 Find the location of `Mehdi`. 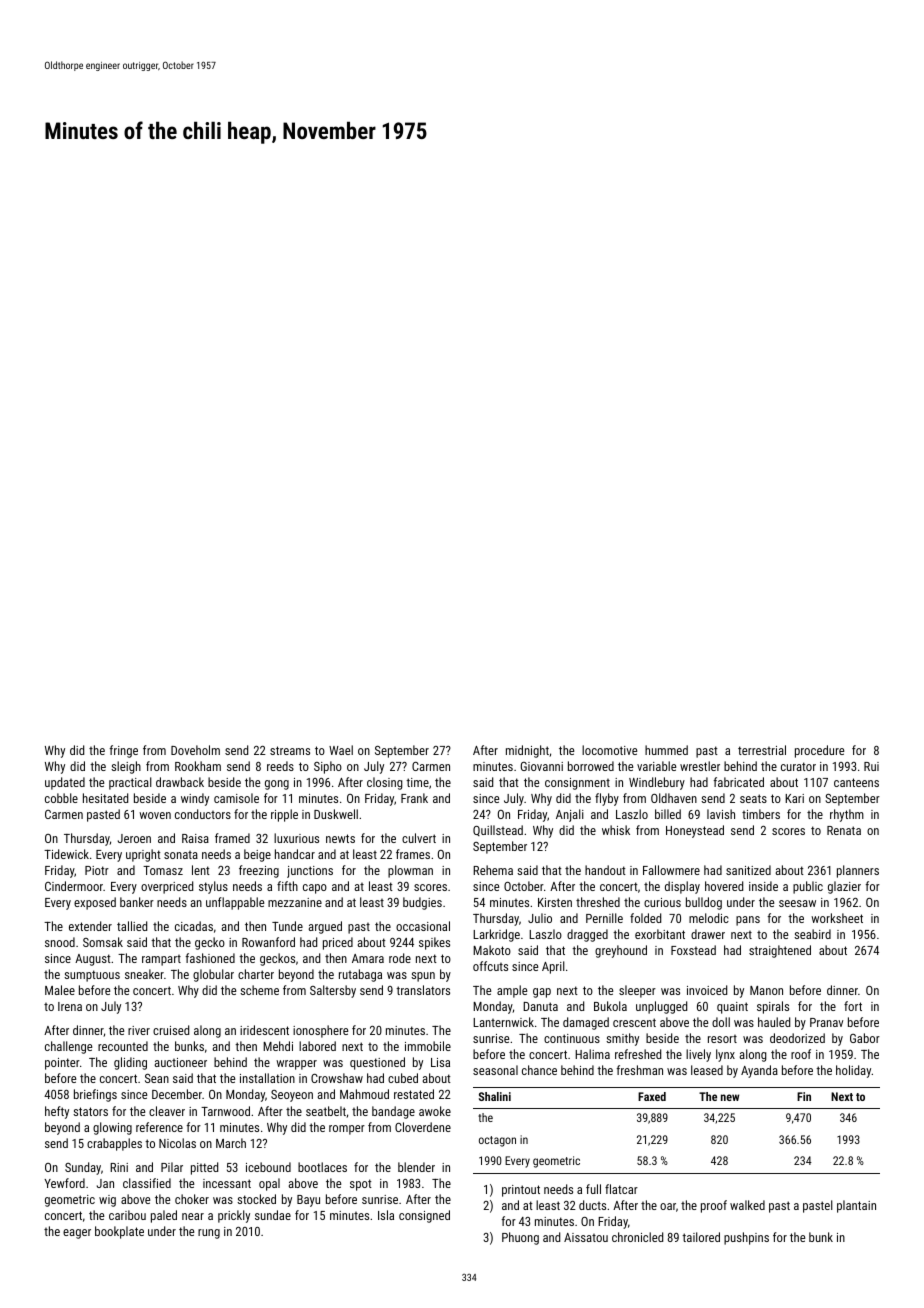

Mehdi is located at coordinates (278, 1046).
